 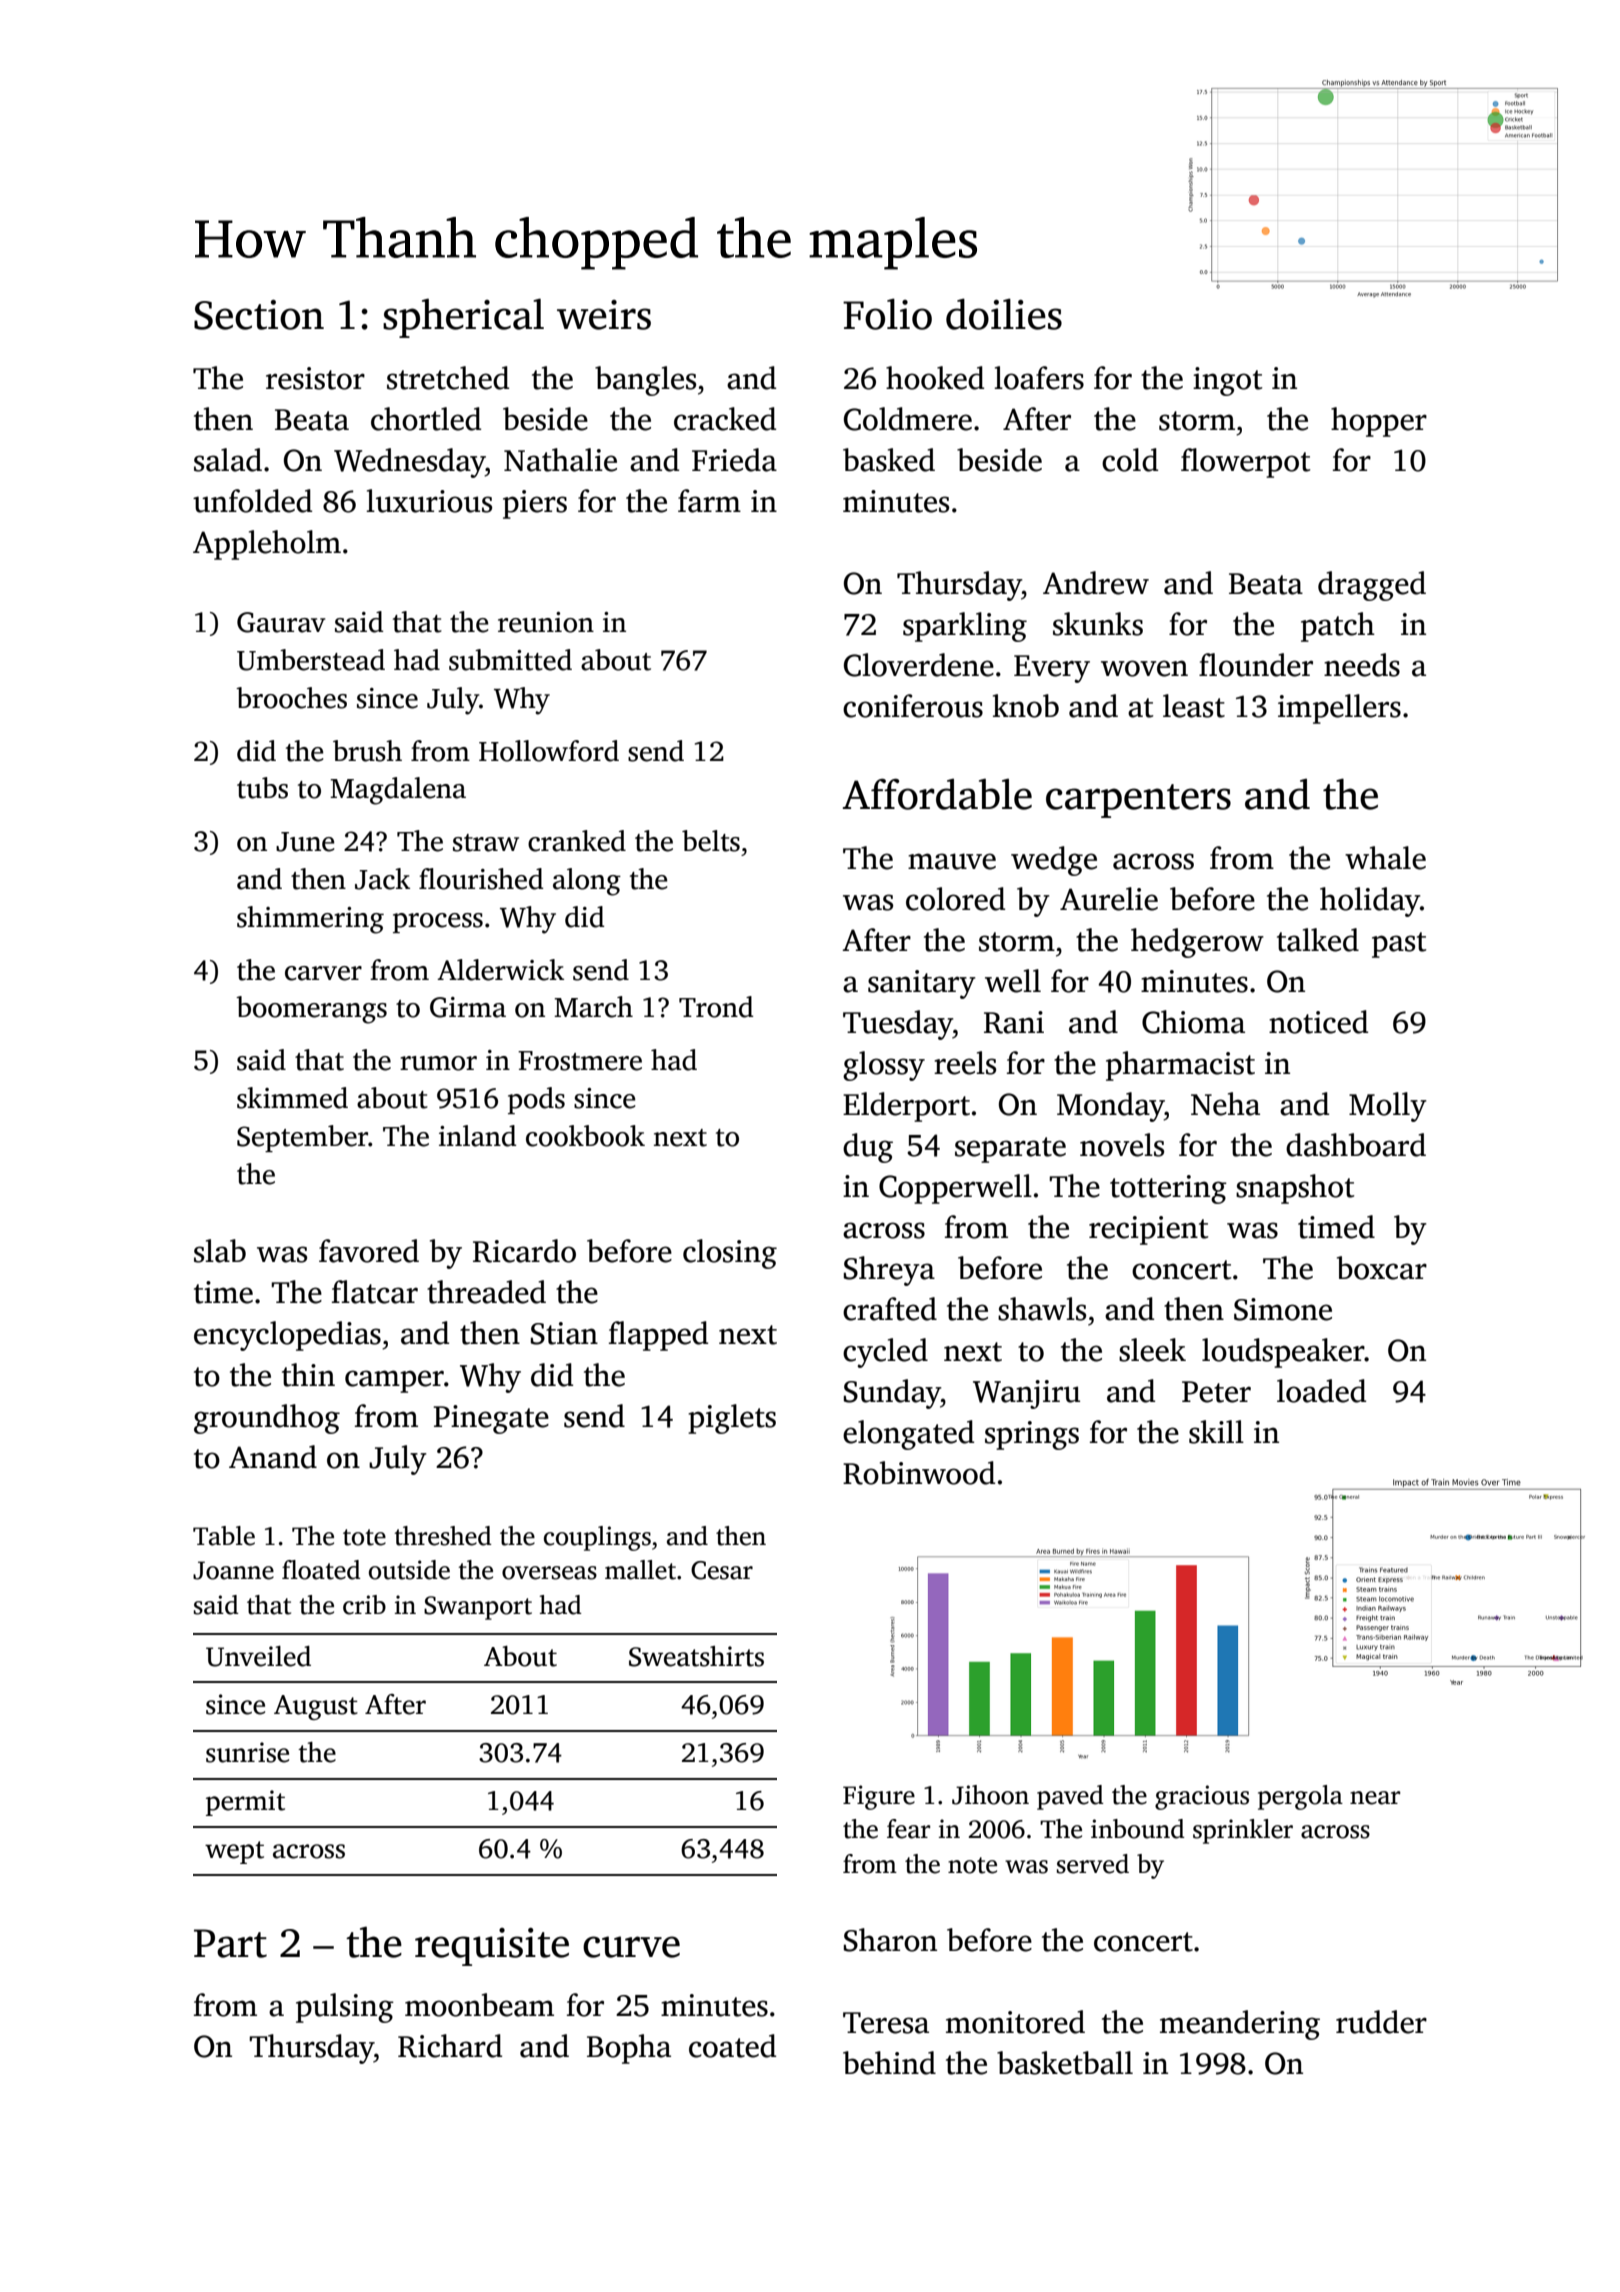 What do you see at coordinates (259, 315) in the screenshot?
I see `Section` at bounding box center [259, 315].
